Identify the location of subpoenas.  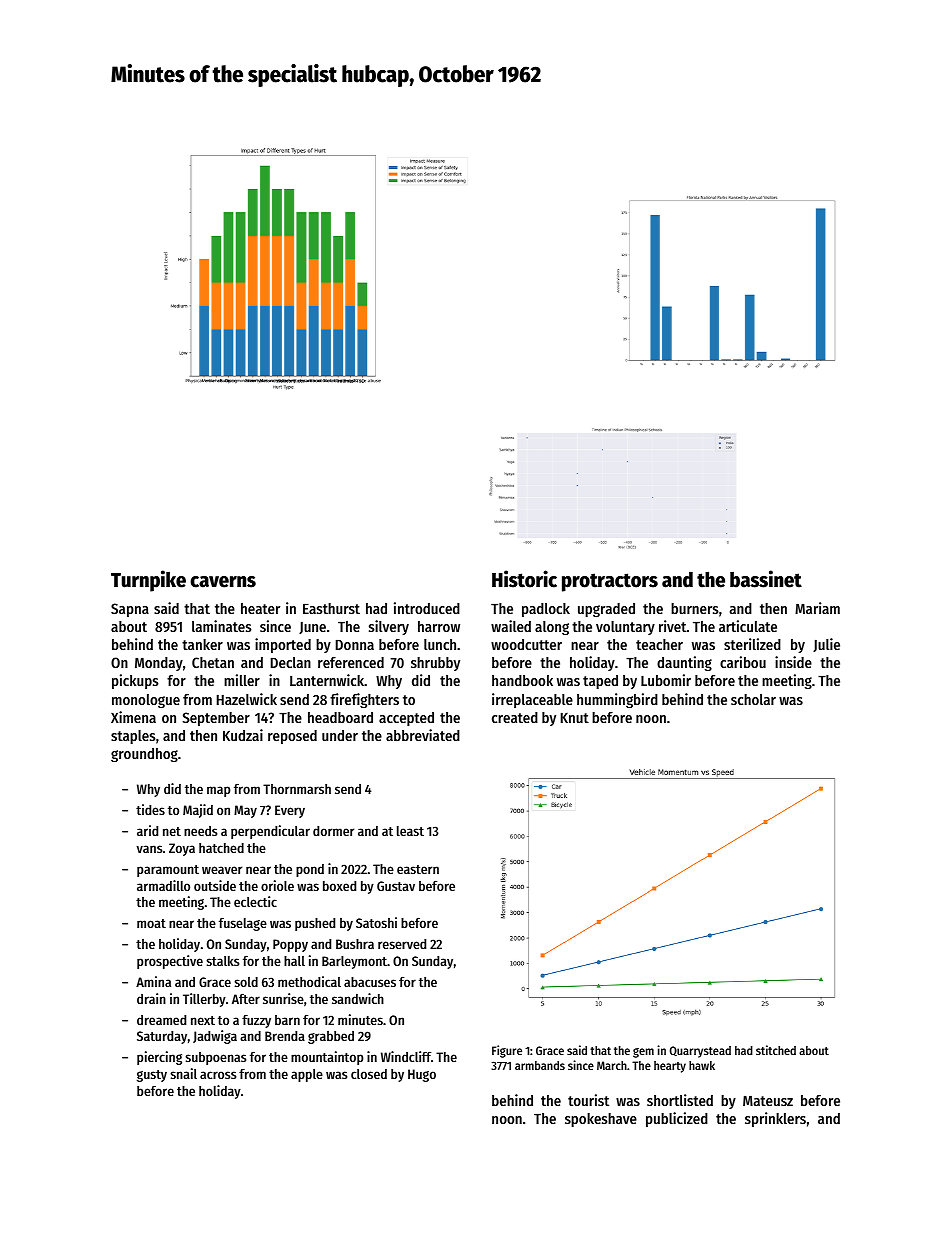
(215, 1058).
